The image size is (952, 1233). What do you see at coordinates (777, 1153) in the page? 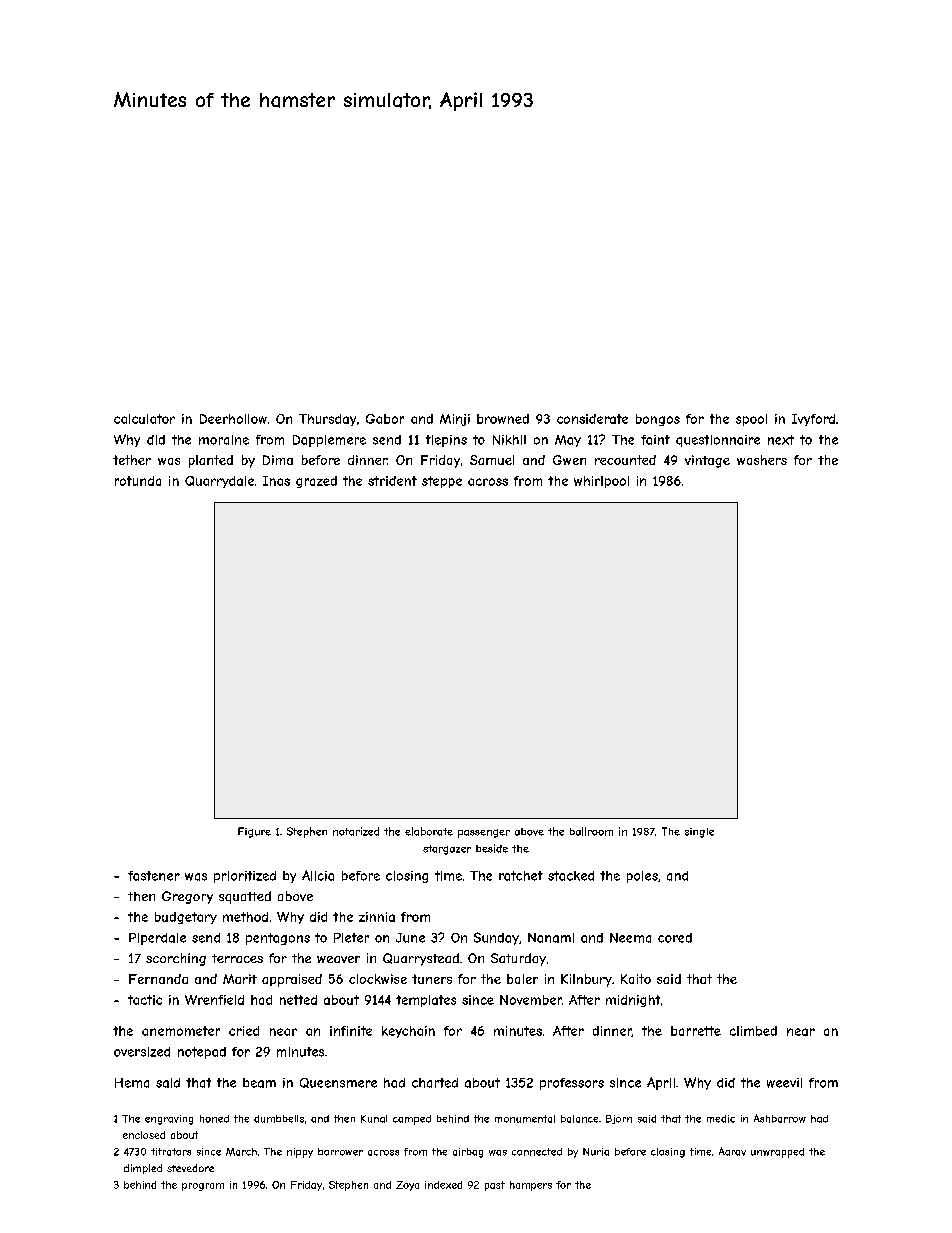
I see `unwrapped` at bounding box center [777, 1153].
